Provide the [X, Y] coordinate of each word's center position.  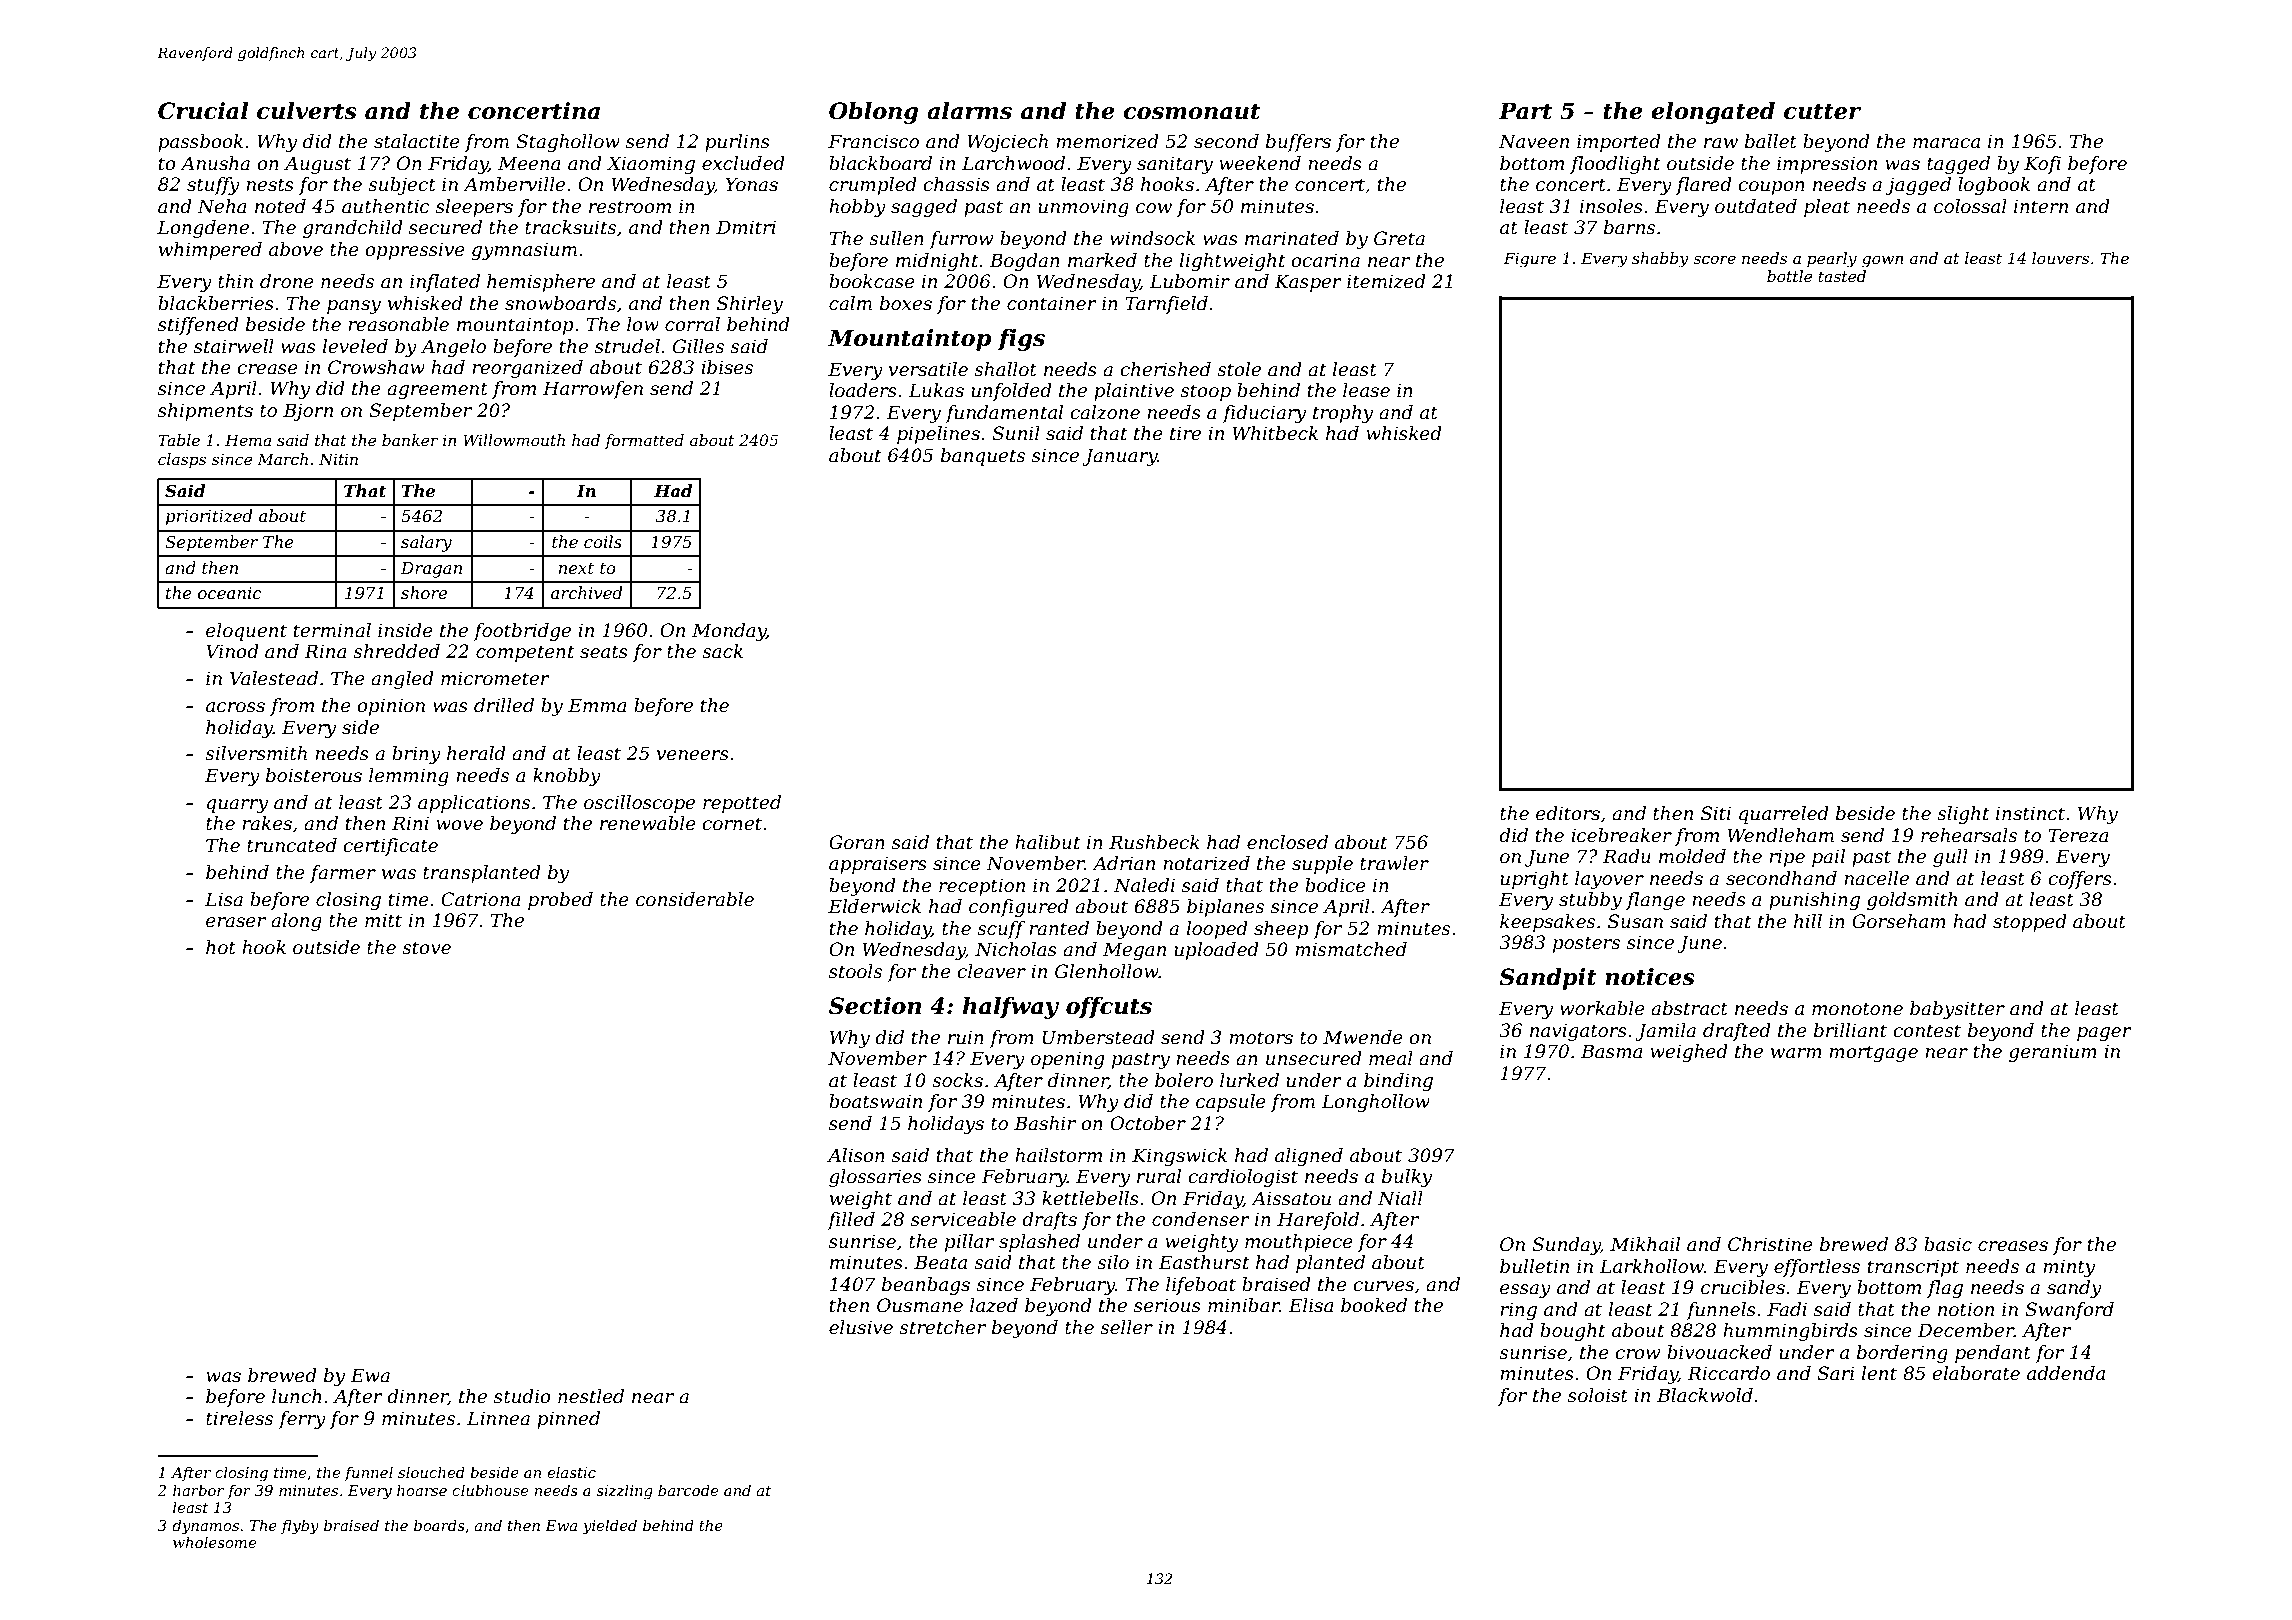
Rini [410, 823]
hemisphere [541, 283]
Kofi [2042, 165]
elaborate [1976, 1373]
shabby [1660, 260]
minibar [1244, 1305]
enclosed [1287, 842]
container [1051, 303]
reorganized [527, 369]
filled [851, 1221]
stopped [2030, 923]
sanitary [1175, 165]
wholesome [214, 1542]
